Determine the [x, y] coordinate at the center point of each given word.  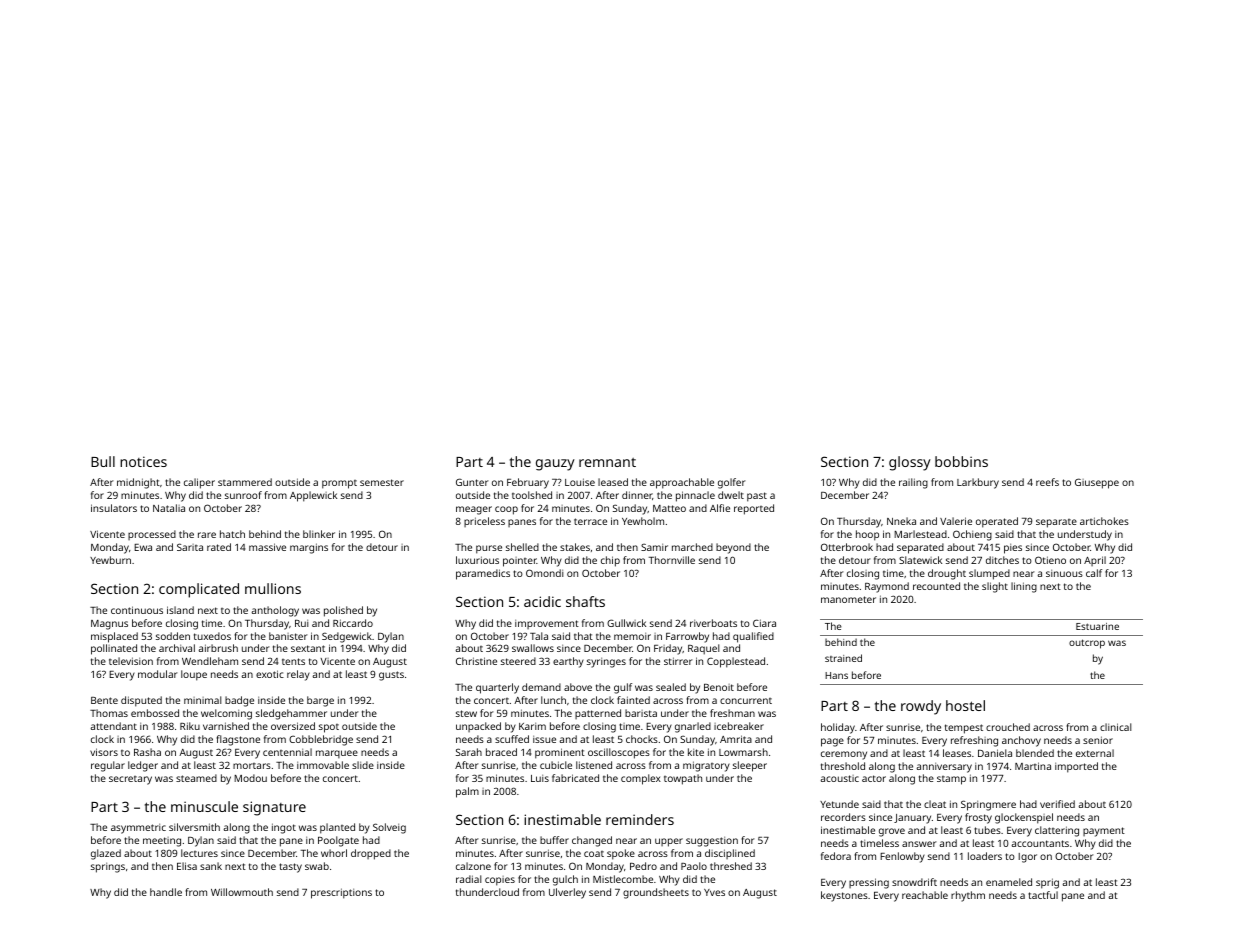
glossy [910, 463]
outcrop [1087, 644]
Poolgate [338, 841]
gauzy [555, 465]
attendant [114, 726]
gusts [391, 676]
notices [143, 461]
